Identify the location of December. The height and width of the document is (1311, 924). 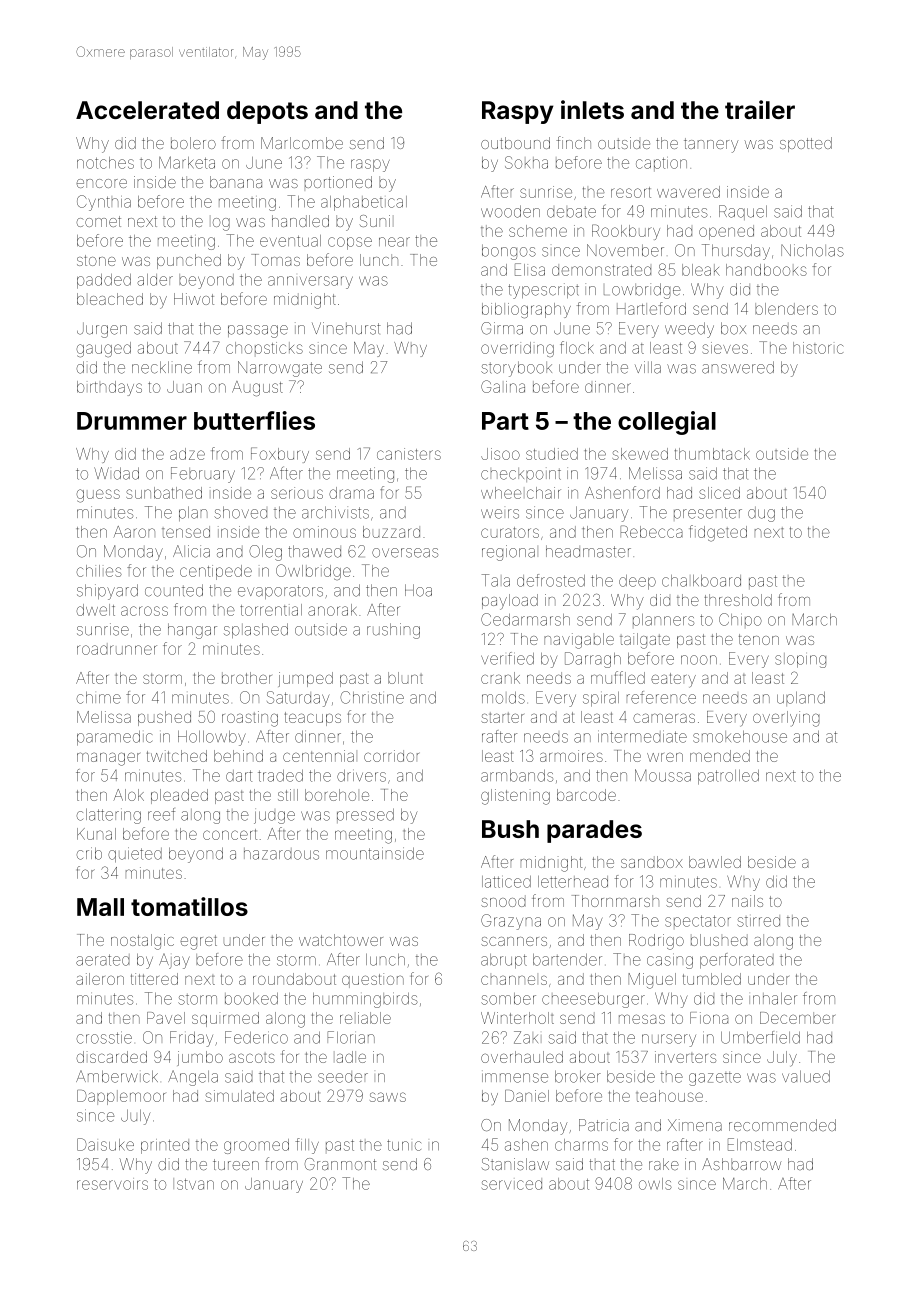
(797, 1018).
